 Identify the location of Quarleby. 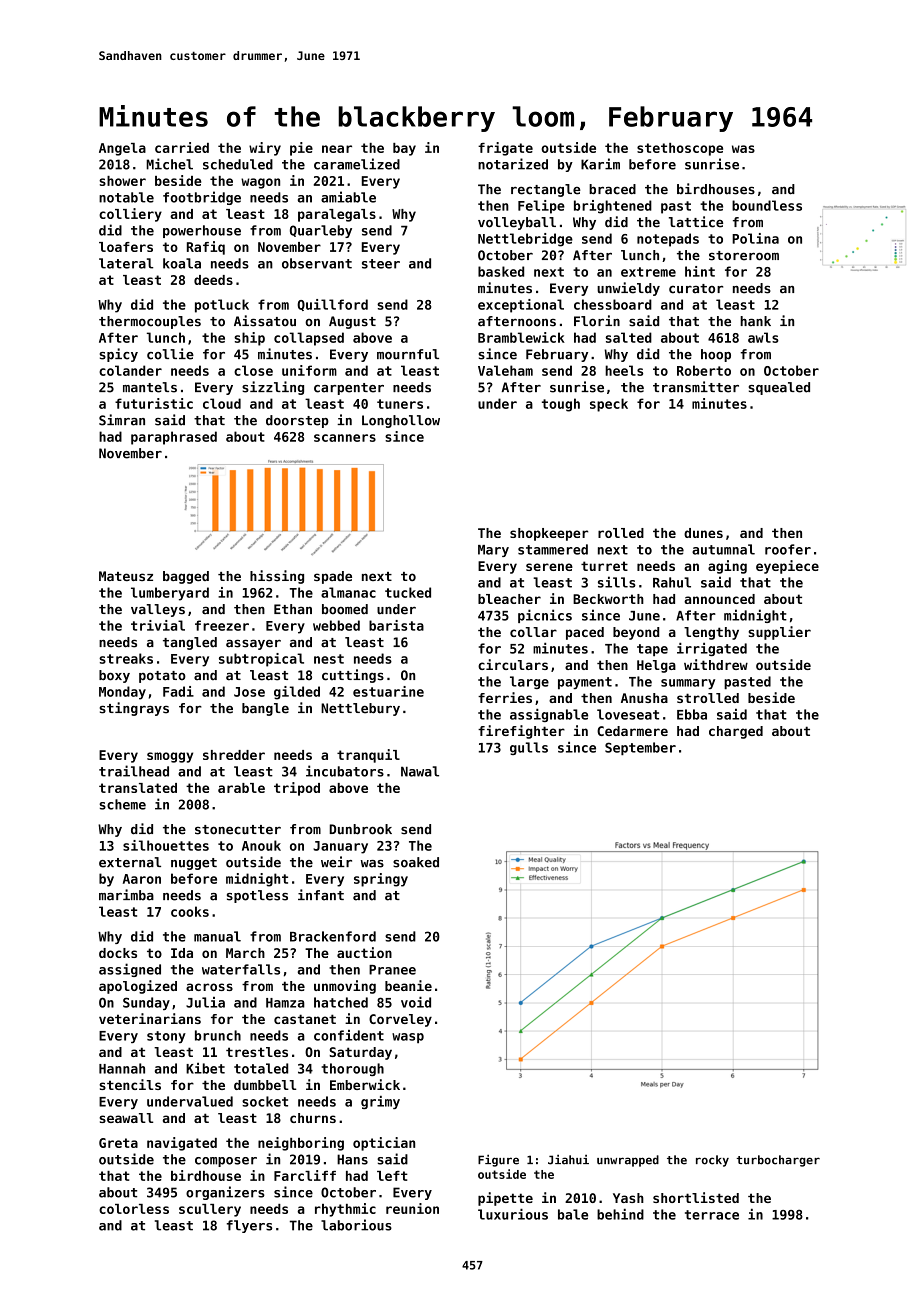
(321, 231).
